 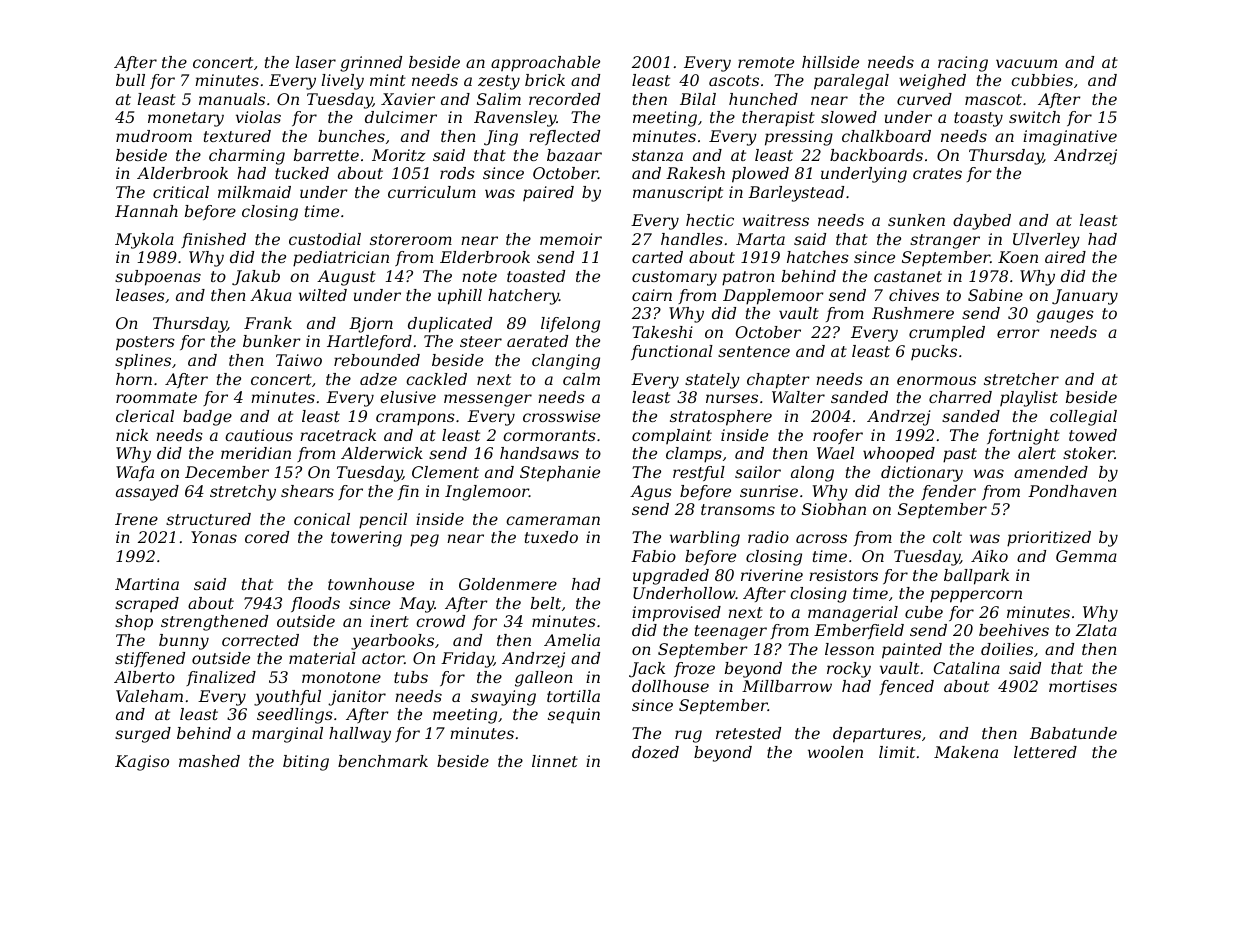 What do you see at coordinates (835, 752) in the page?
I see `woolen` at bounding box center [835, 752].
